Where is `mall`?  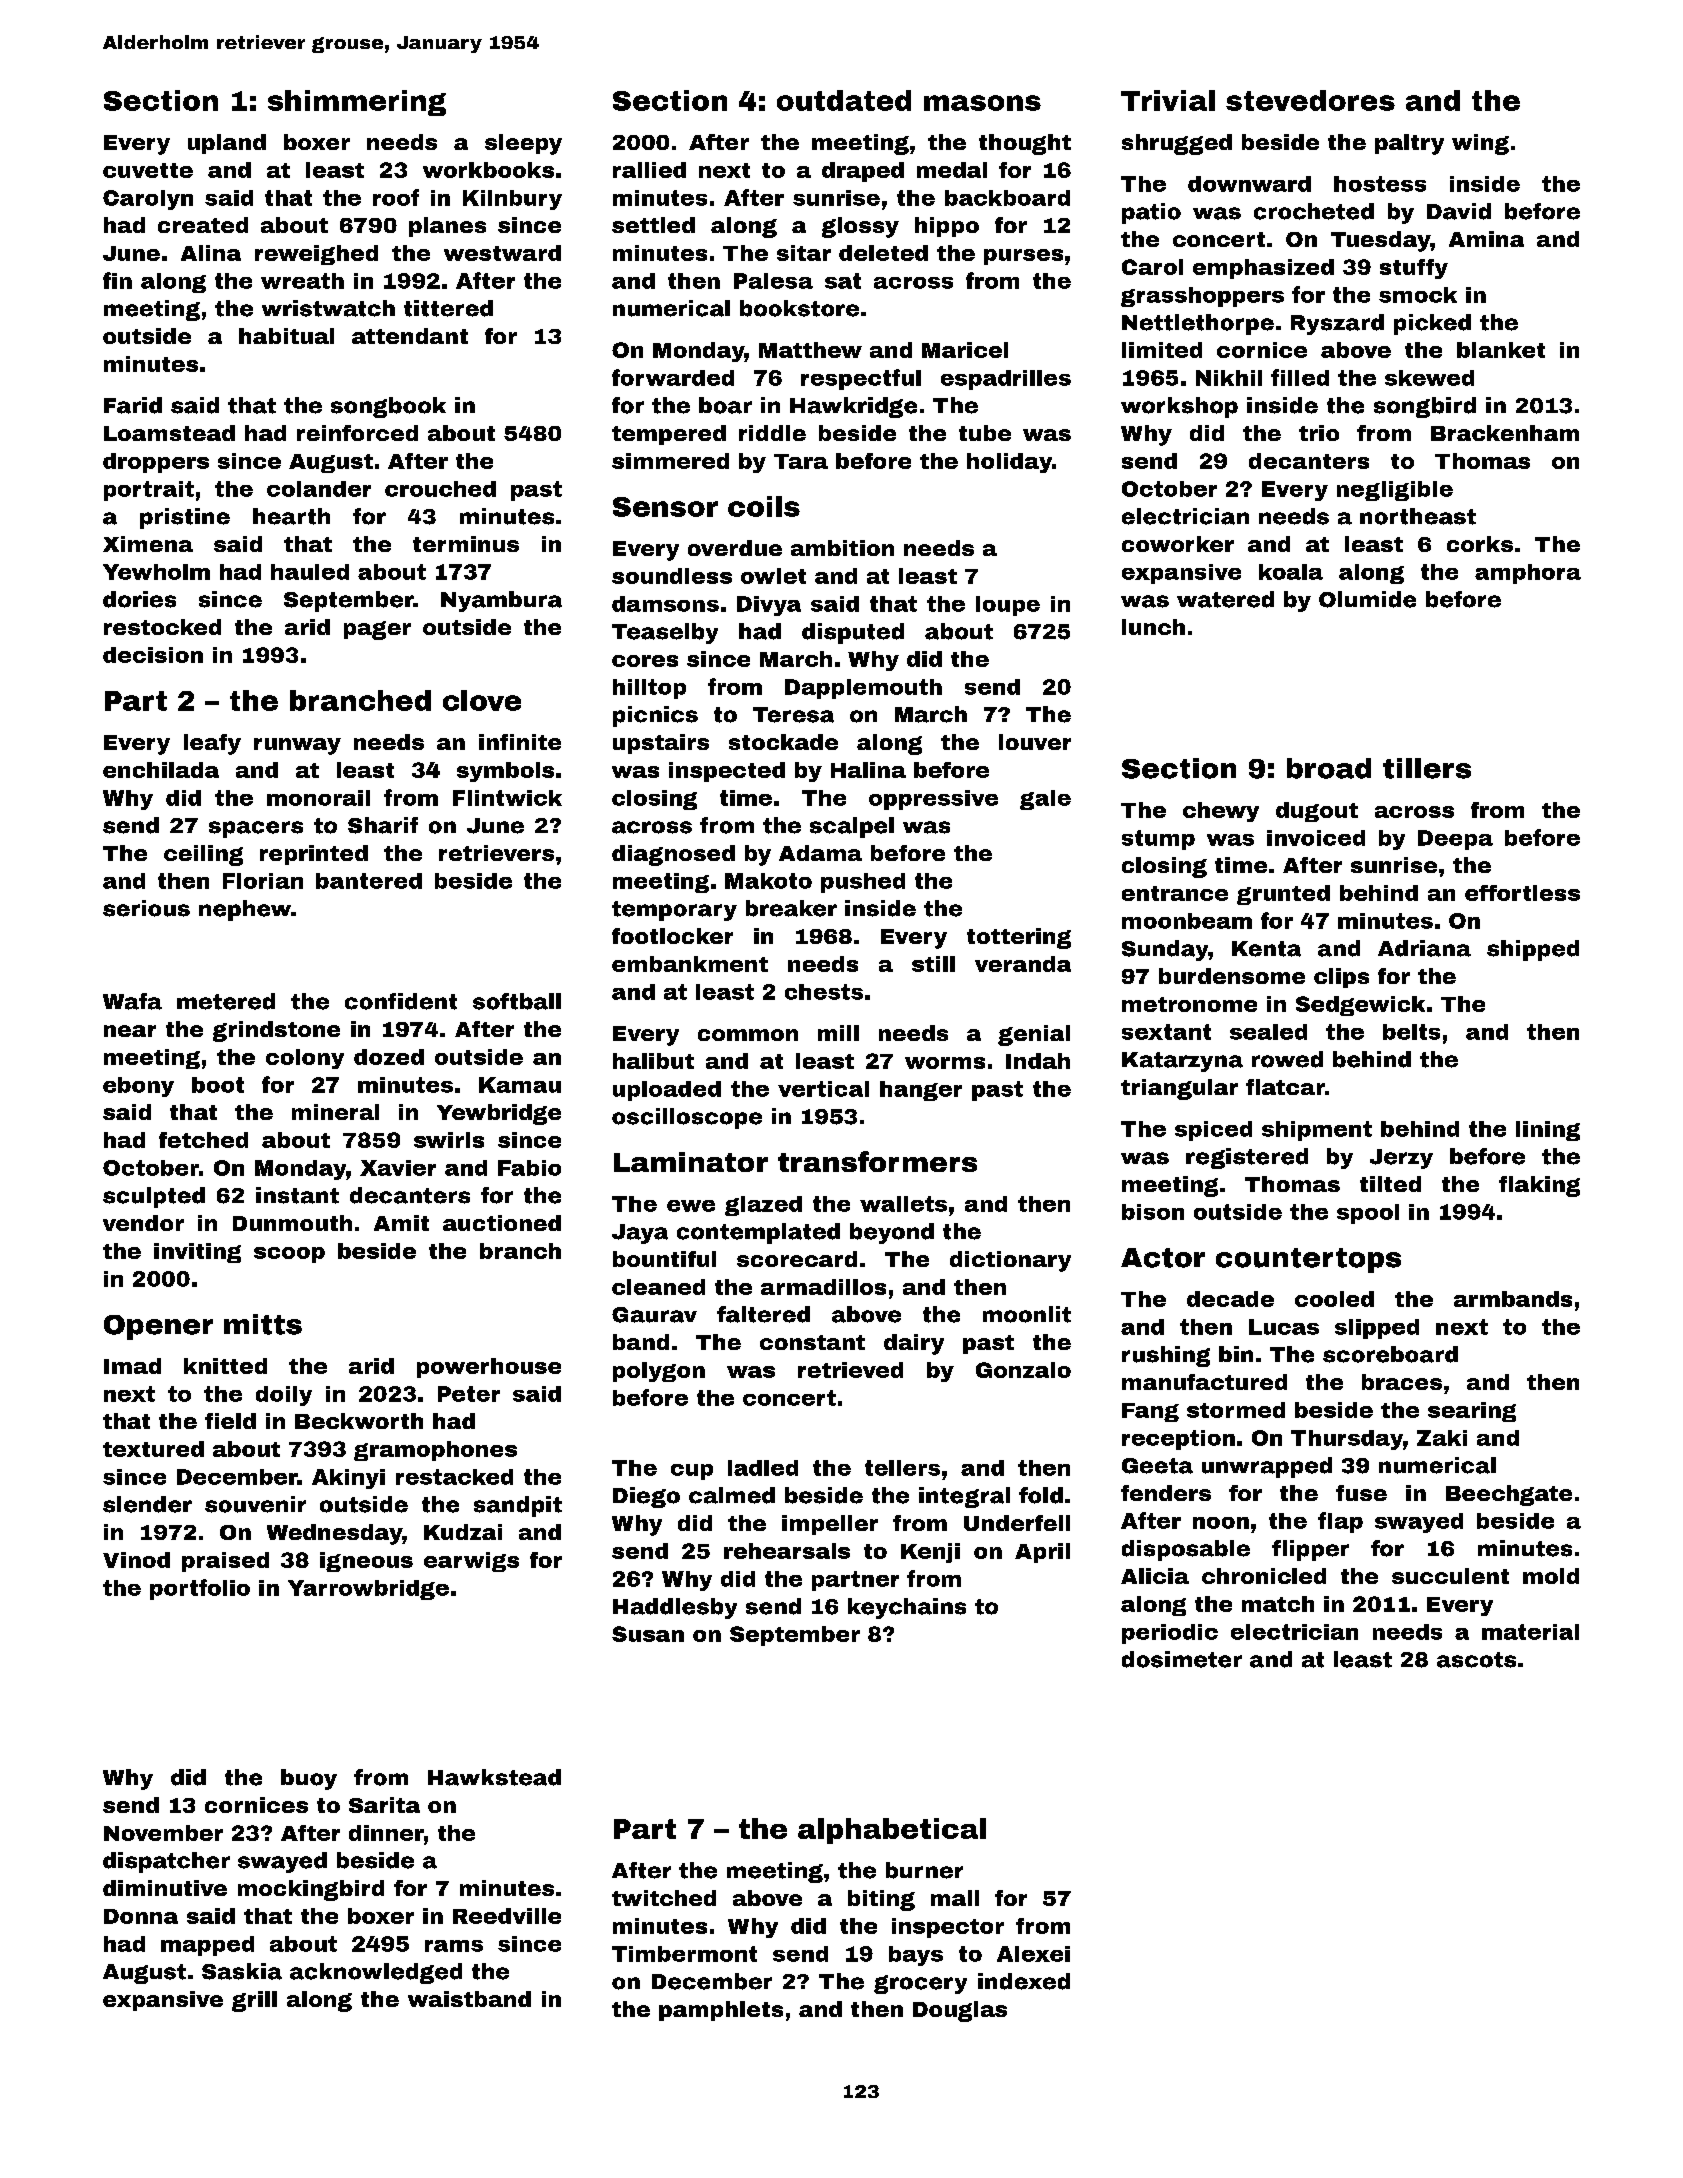 mall is located at coordinates (955, 1898).
